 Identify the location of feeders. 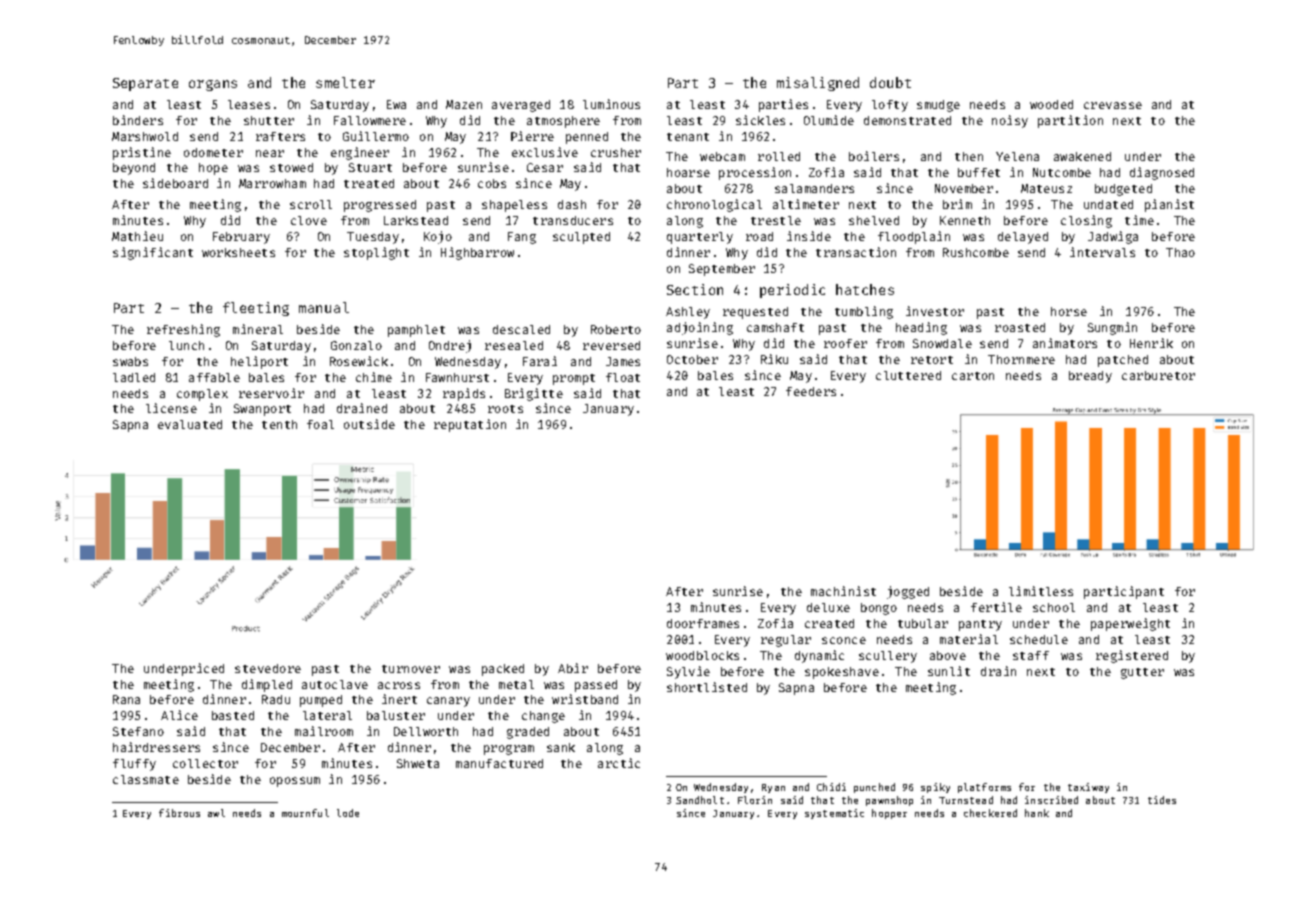
(811, 391).
